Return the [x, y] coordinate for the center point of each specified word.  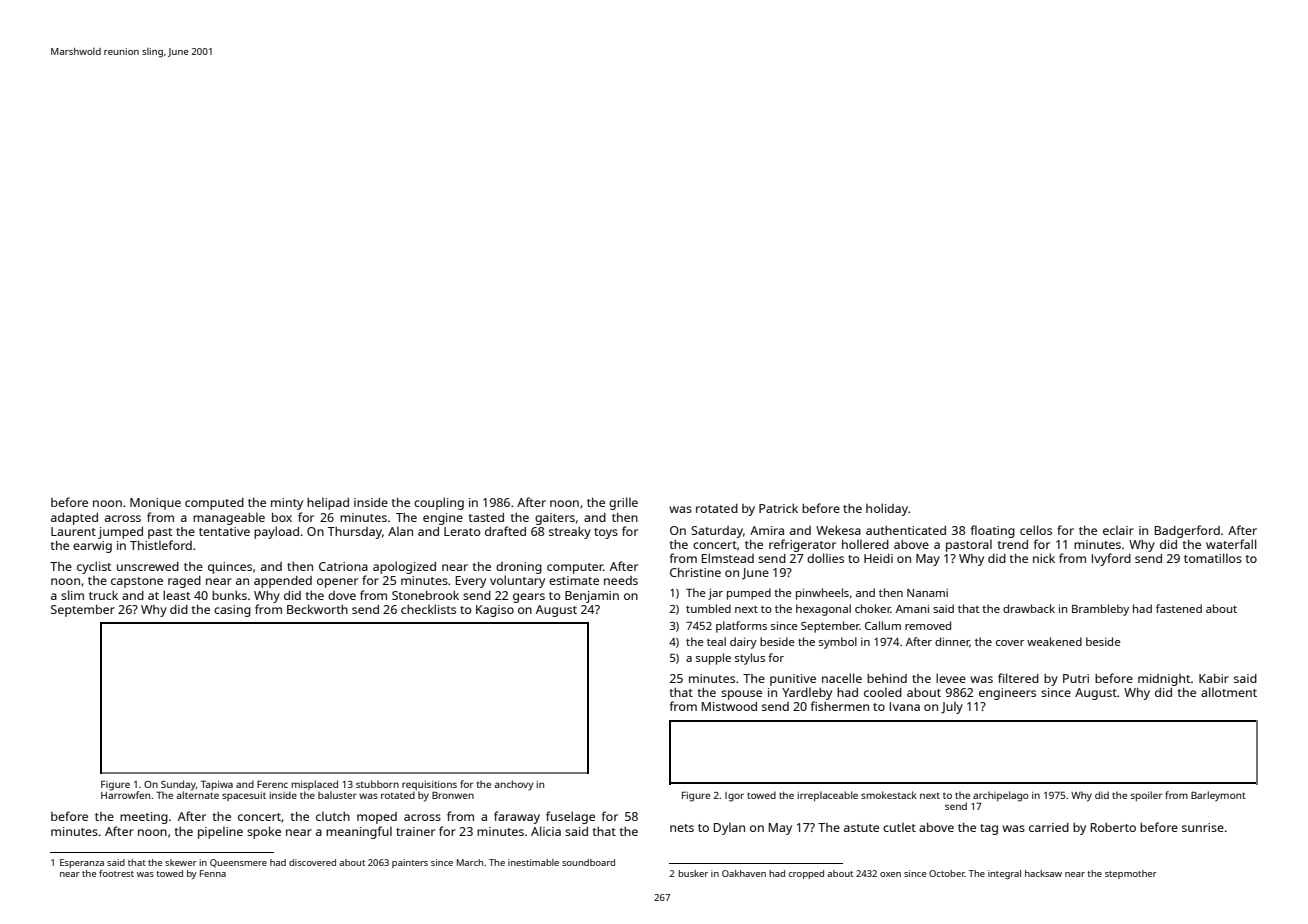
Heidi [878, 558]
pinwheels [822, 594]
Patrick [778, 508]
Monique [155, 504]
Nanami [927, 593]
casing [232, 611]
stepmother [1131, 874]
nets [682, 828]
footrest [116, 873]
